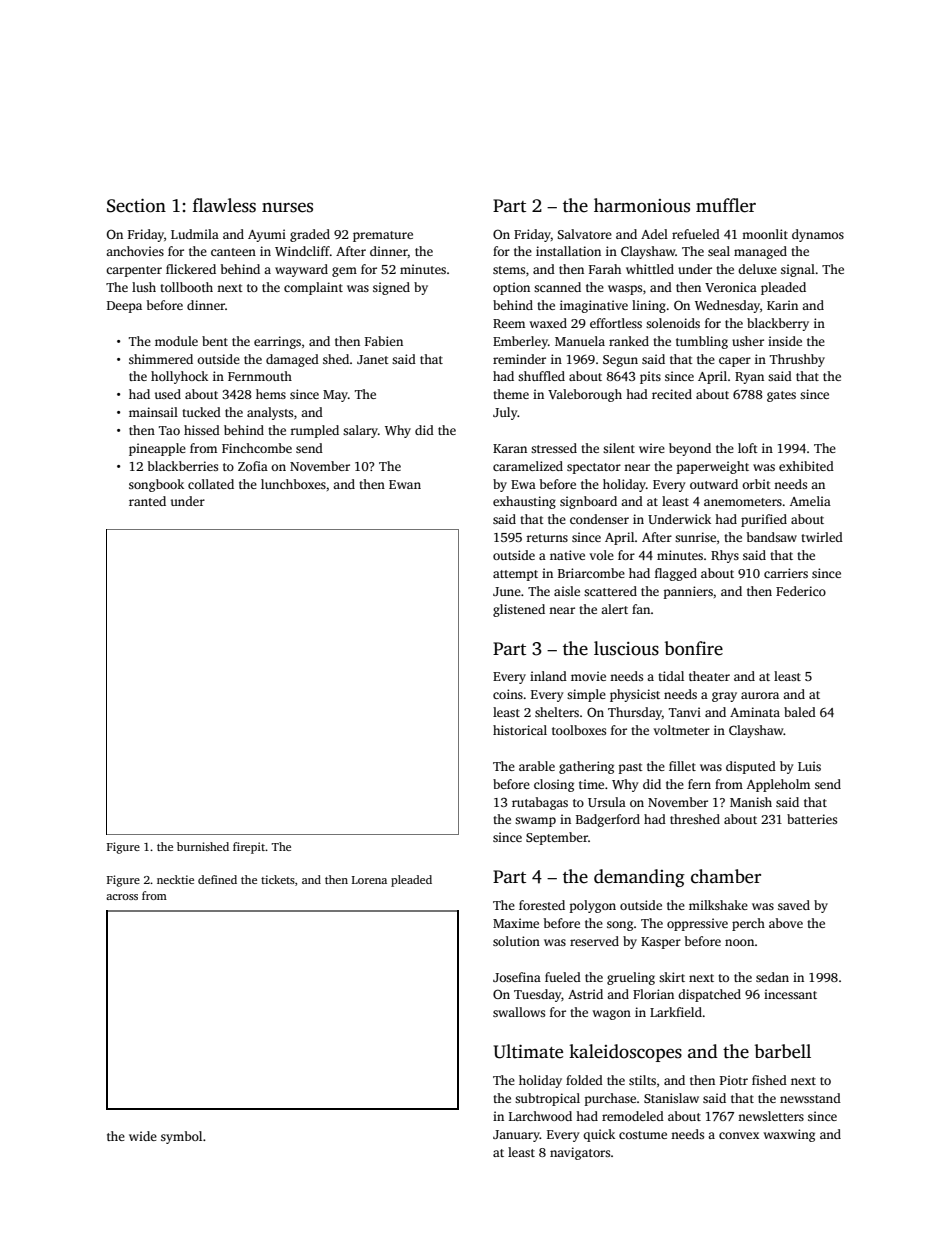 This page has height=1233, width=952. Describe the element at coordinates (383, 236) in the page. I see `premature` at that location.
